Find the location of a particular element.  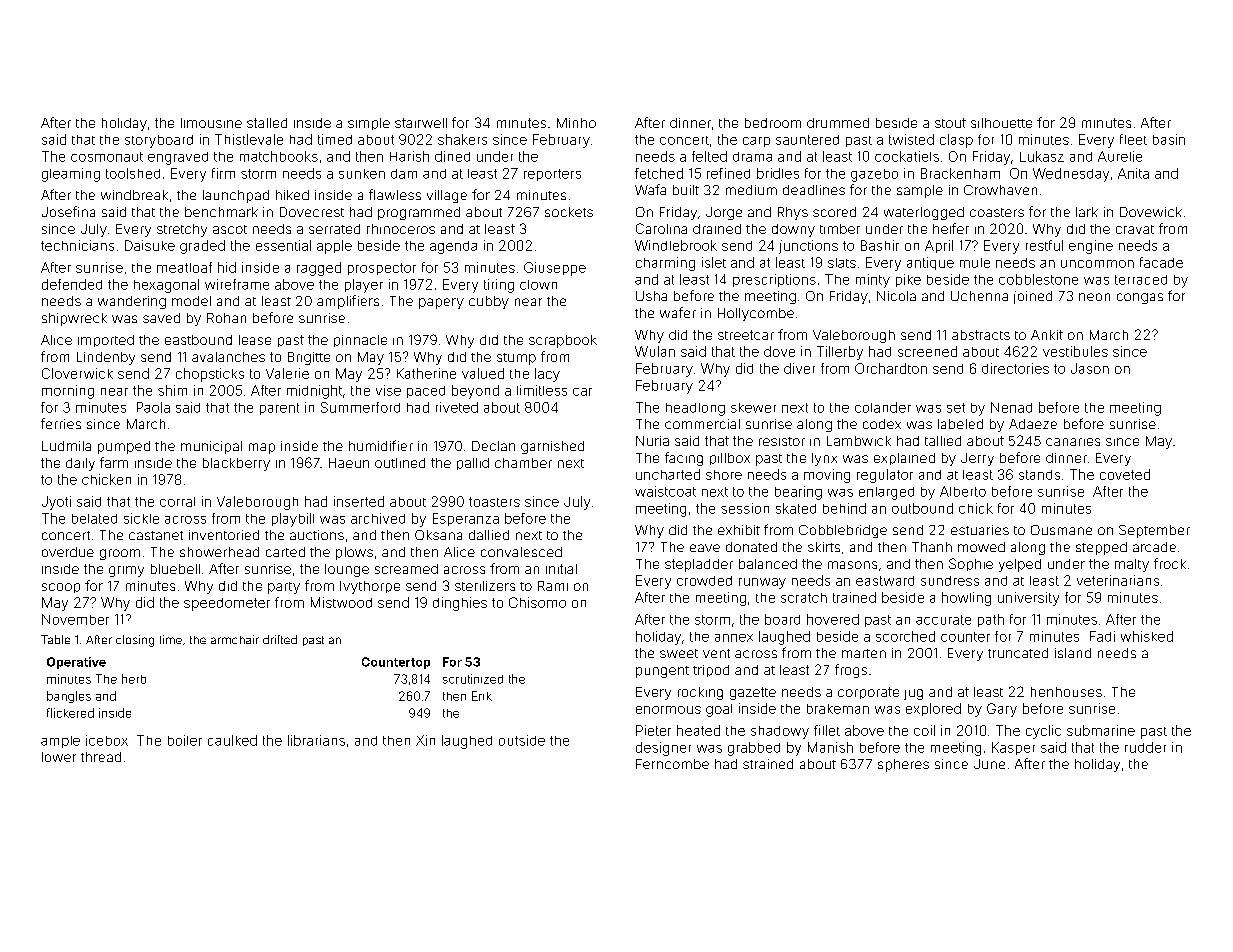

reporters is located at coordinates (552, 175).
